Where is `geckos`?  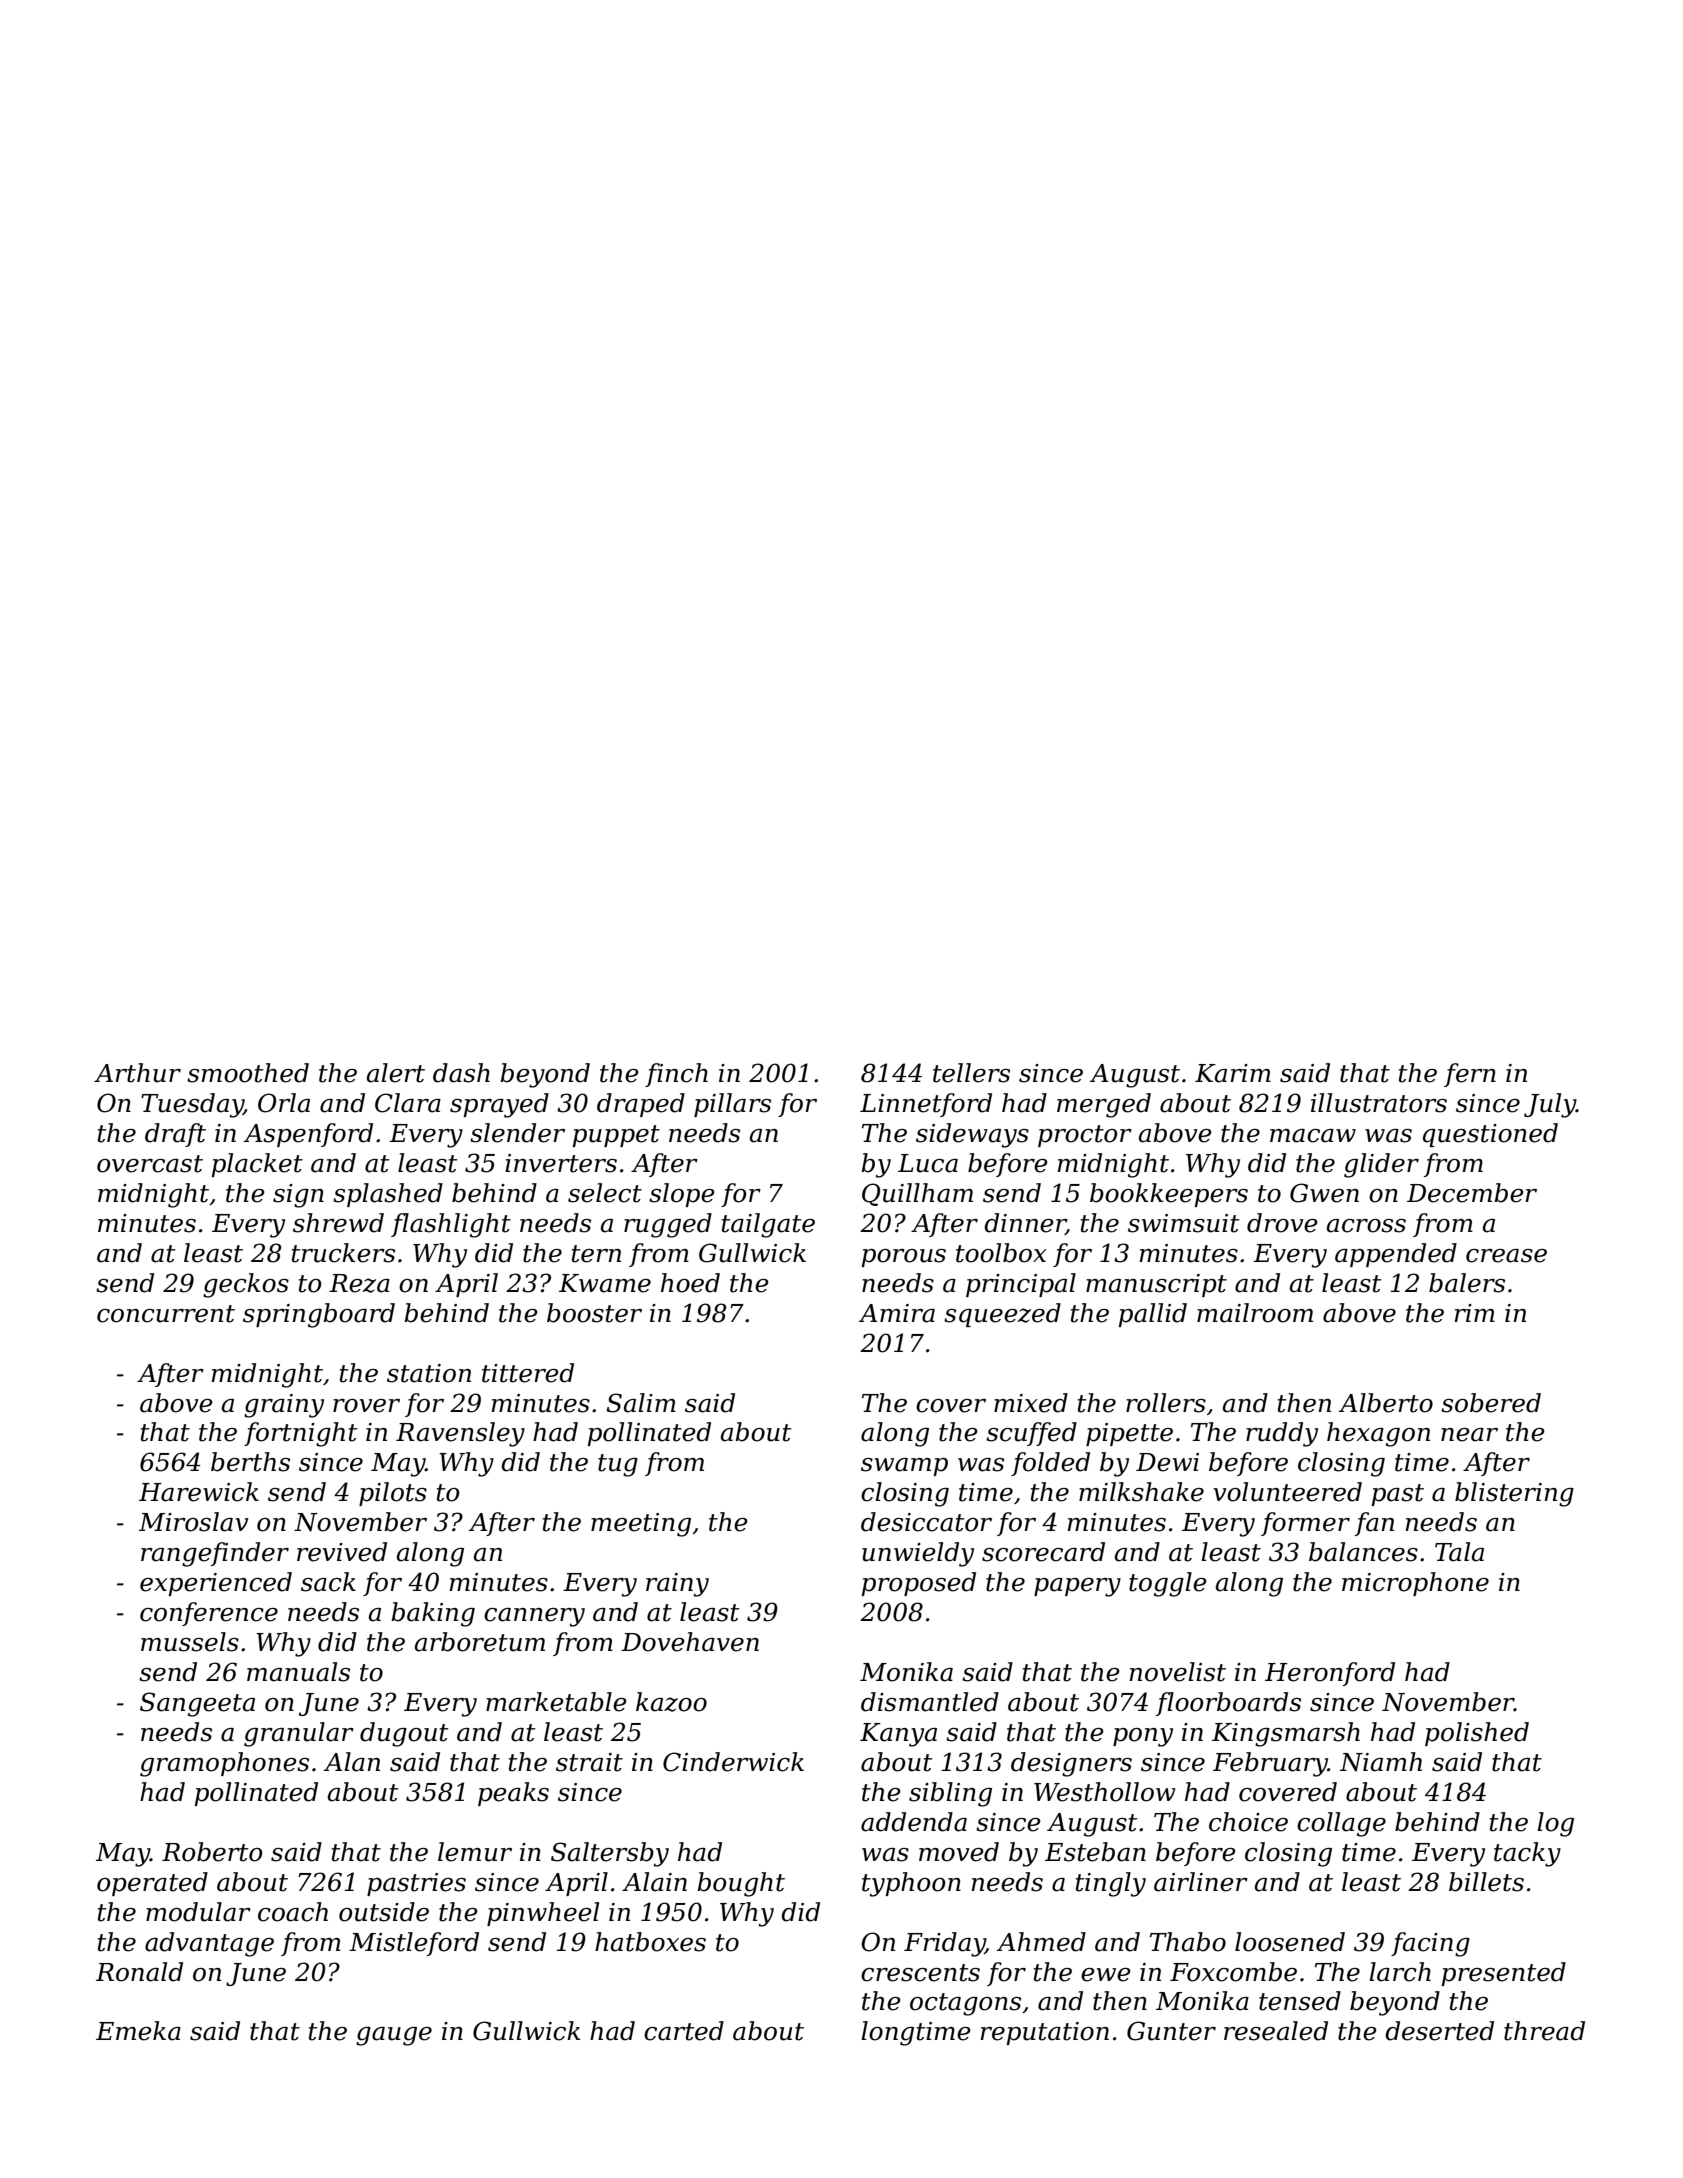
geckos is located at coordinates (246, 1285).
